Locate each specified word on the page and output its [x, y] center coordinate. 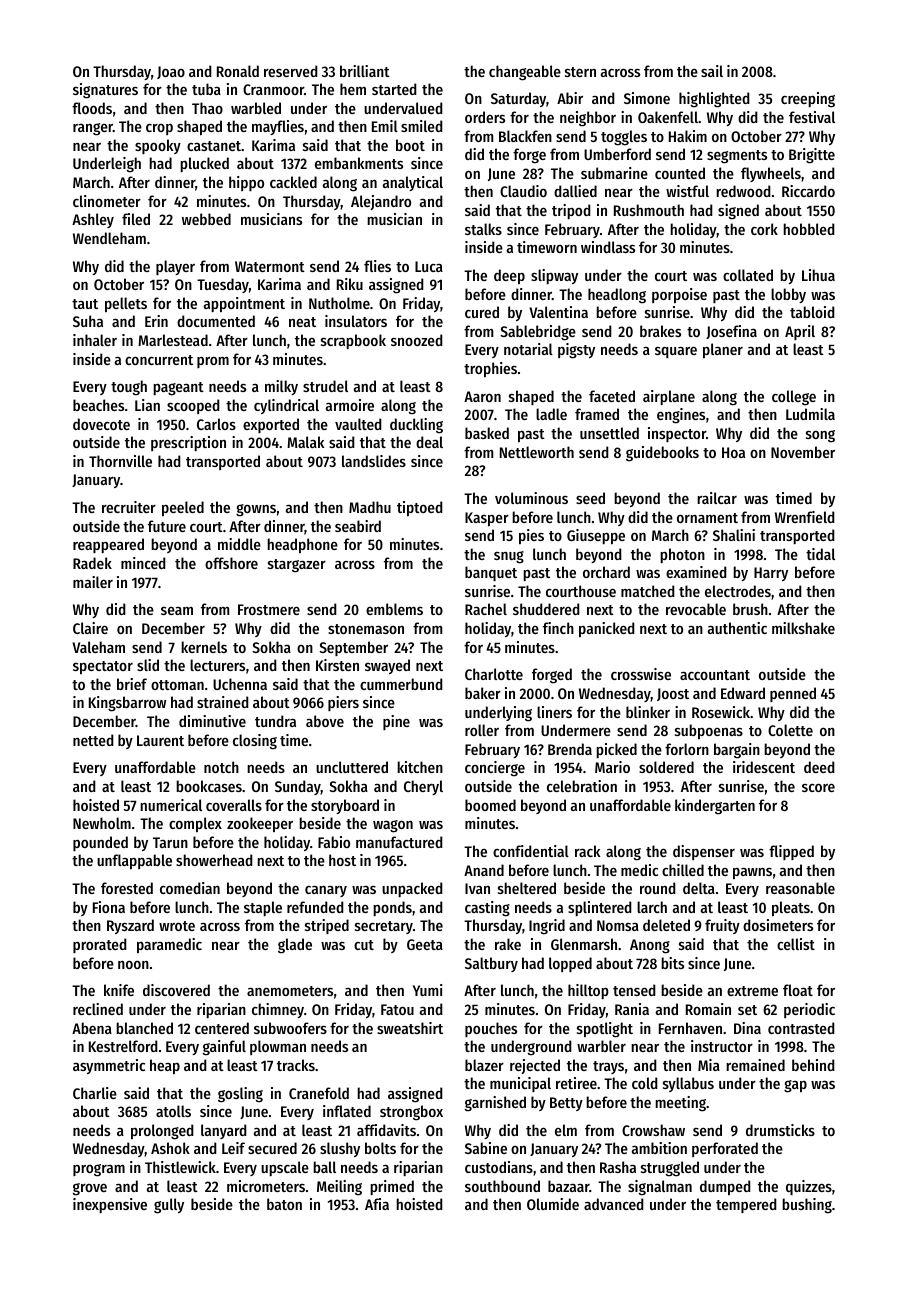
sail [712, 71]
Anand [484, 870]
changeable [525, 73]
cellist [796, 944]
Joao [171, 72]
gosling [240, 1095]
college [794, 398]
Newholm [102, 823]
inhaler [95, 340]
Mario [612, 767]
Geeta [425, 944]
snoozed [417, 340]
